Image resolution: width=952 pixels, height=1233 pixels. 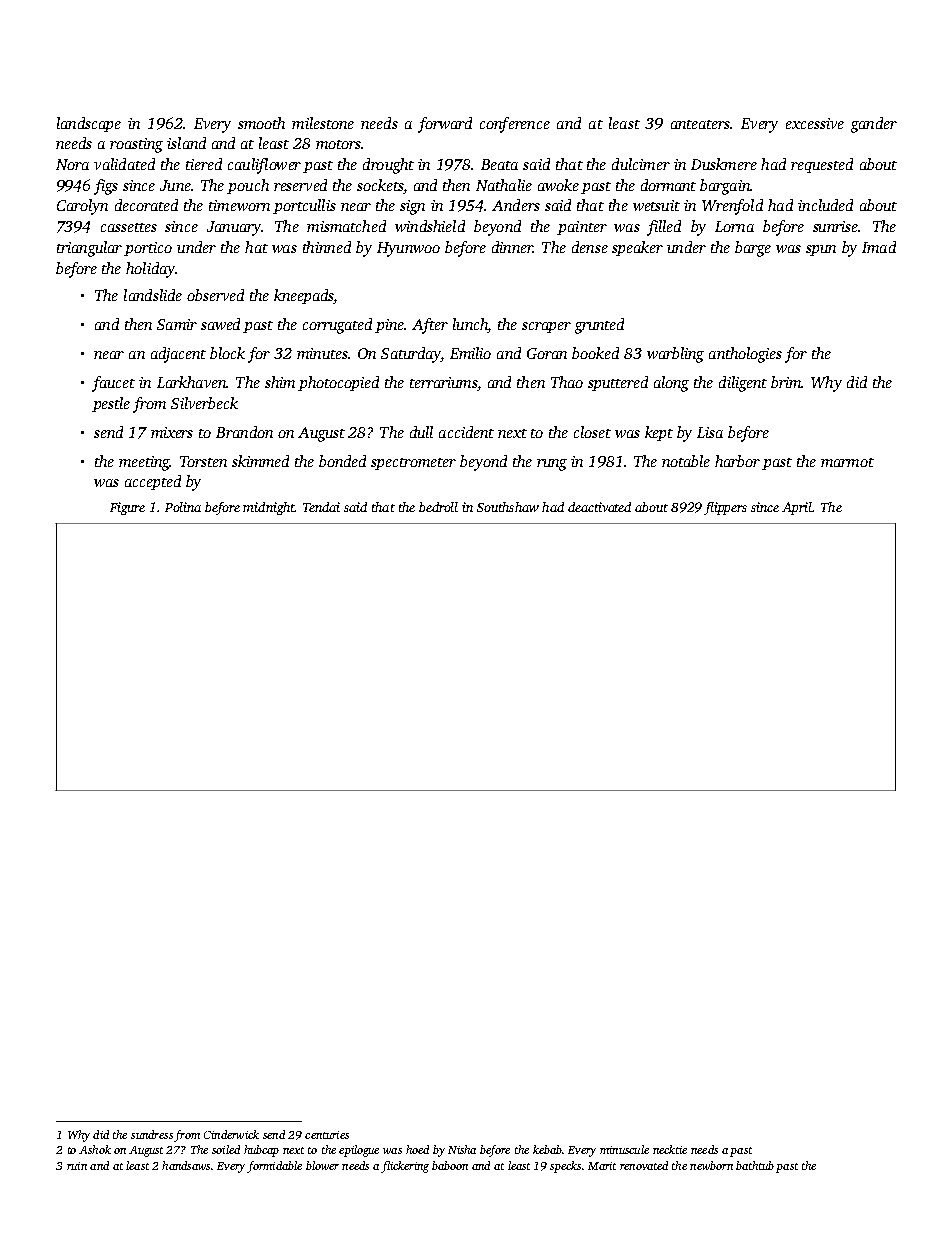 What do you see at coordinates (797, 508) in the page?
I see `April` at bounding box center [797, 508].
